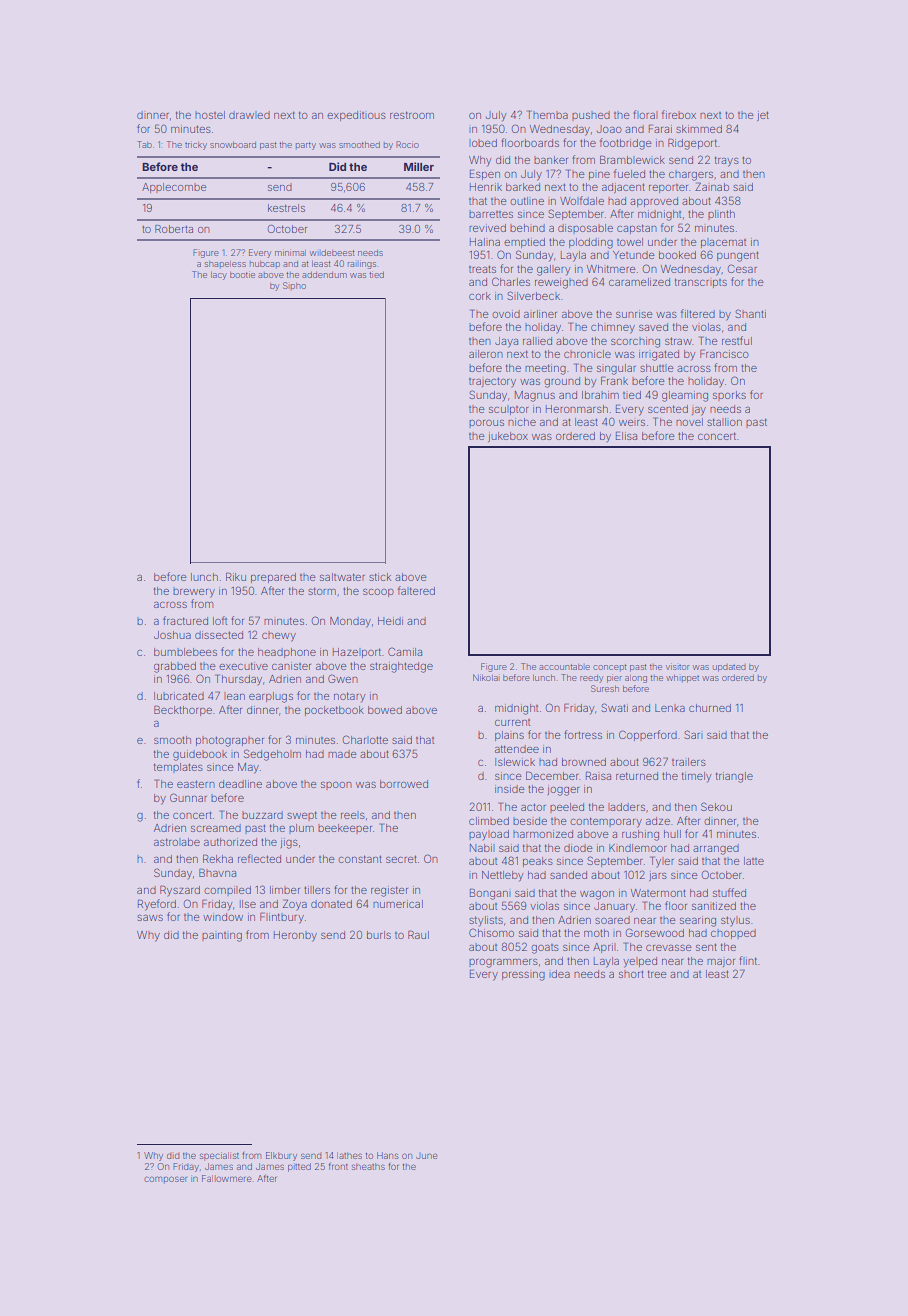  I want to click on composer, so click(165, 1180).
